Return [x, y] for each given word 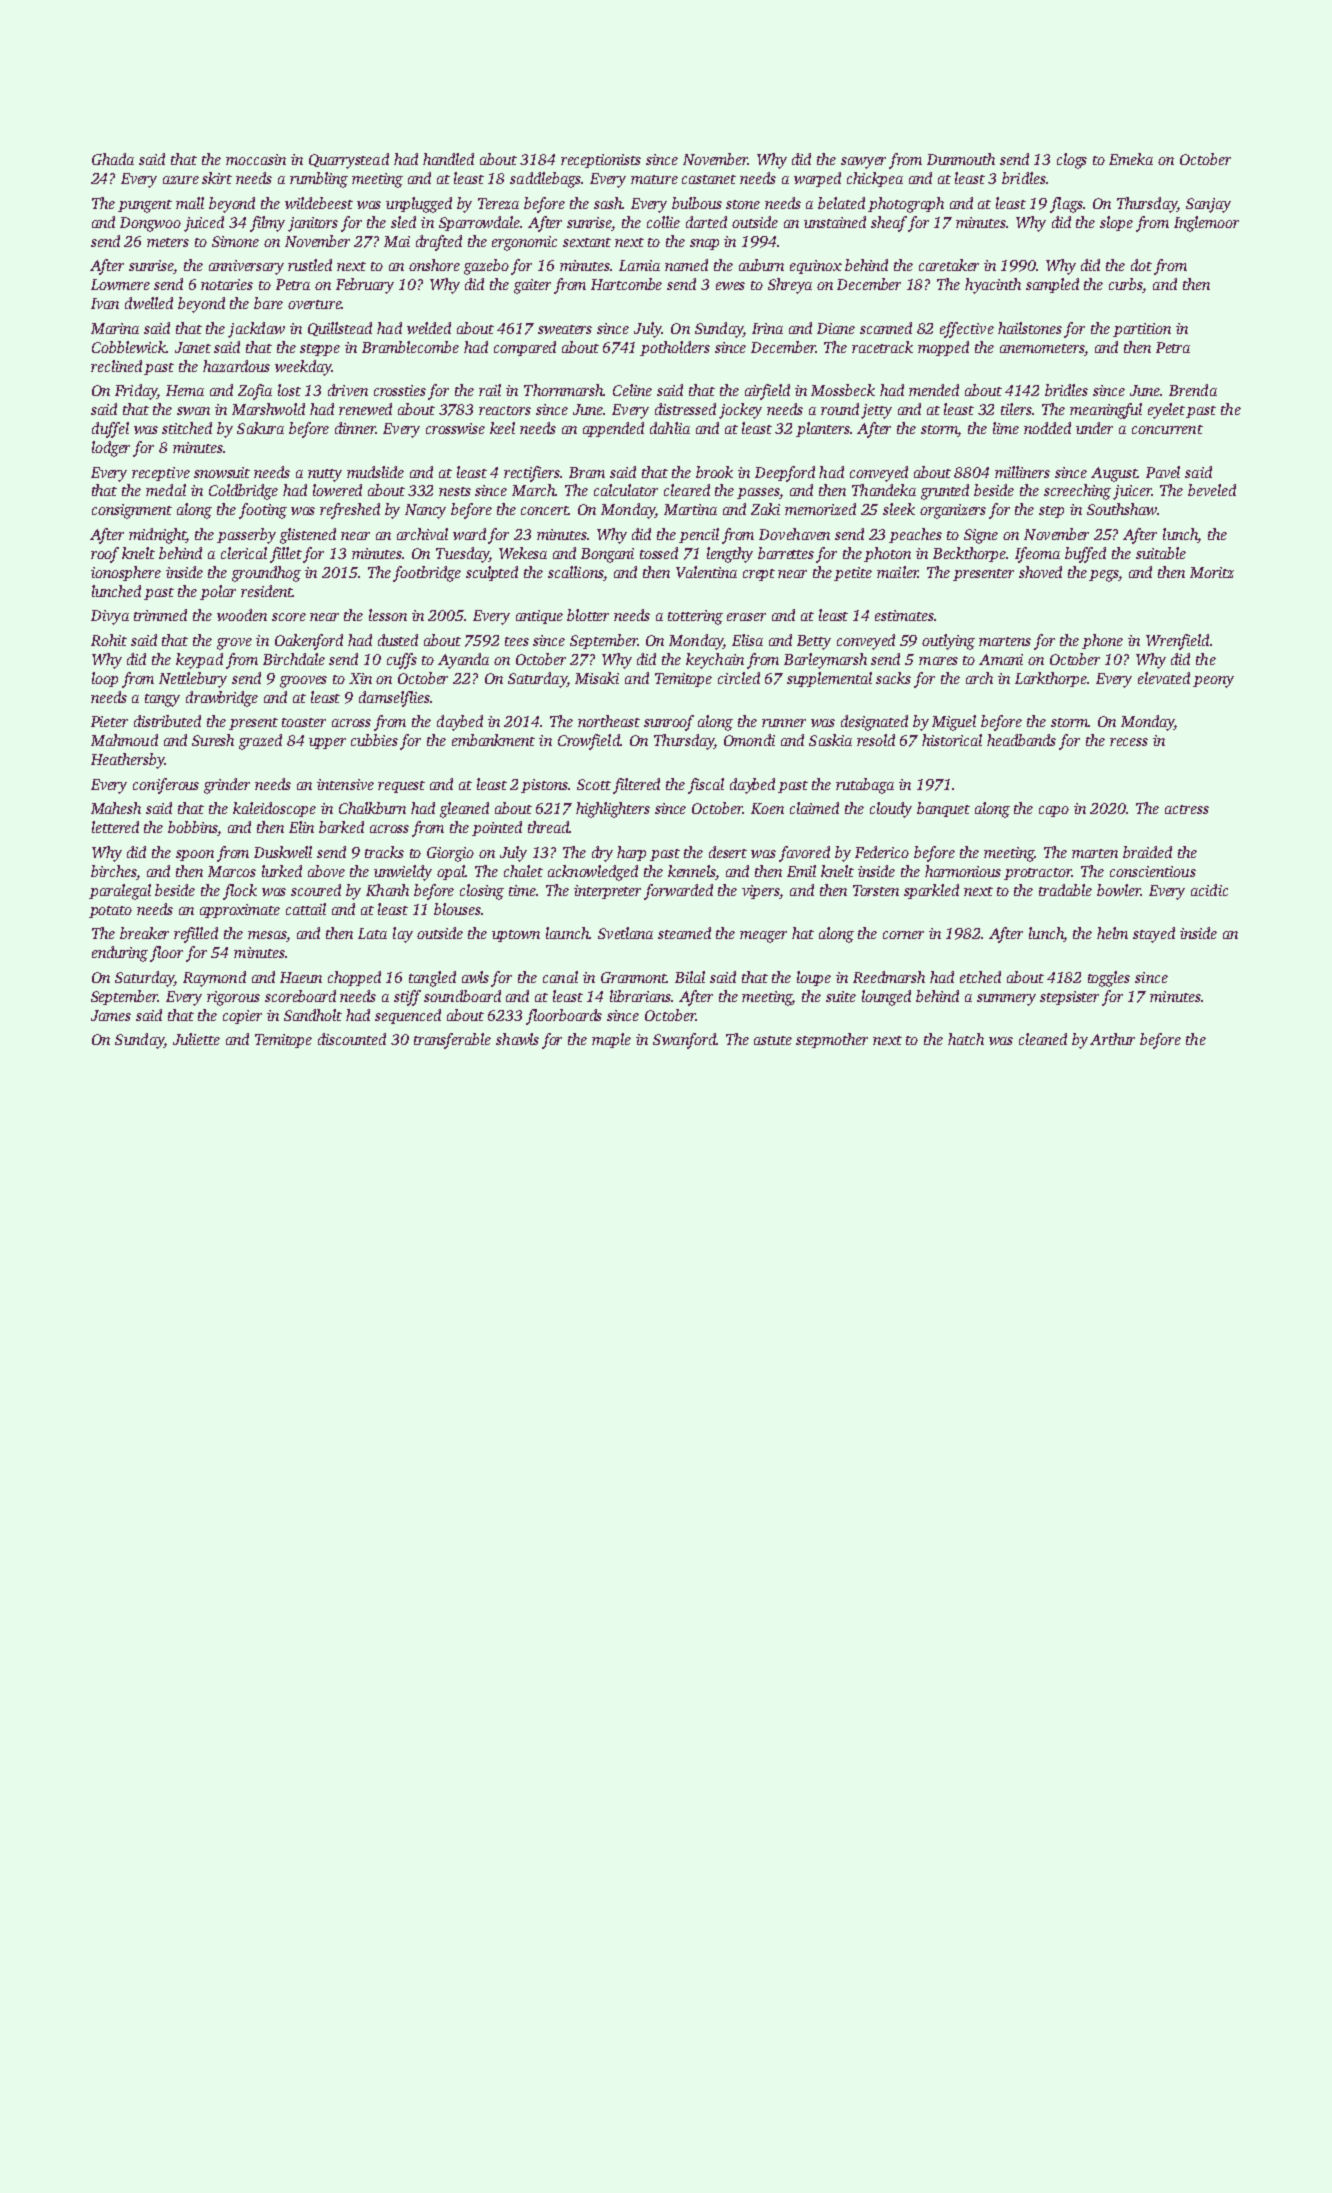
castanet [709, 179]
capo [1054, 811]
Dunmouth [961, 159]
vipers [761, 892]
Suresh [213, 740]
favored [804, 854]
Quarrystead [349, 161]
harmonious [963, 871]
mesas [267, 936]
